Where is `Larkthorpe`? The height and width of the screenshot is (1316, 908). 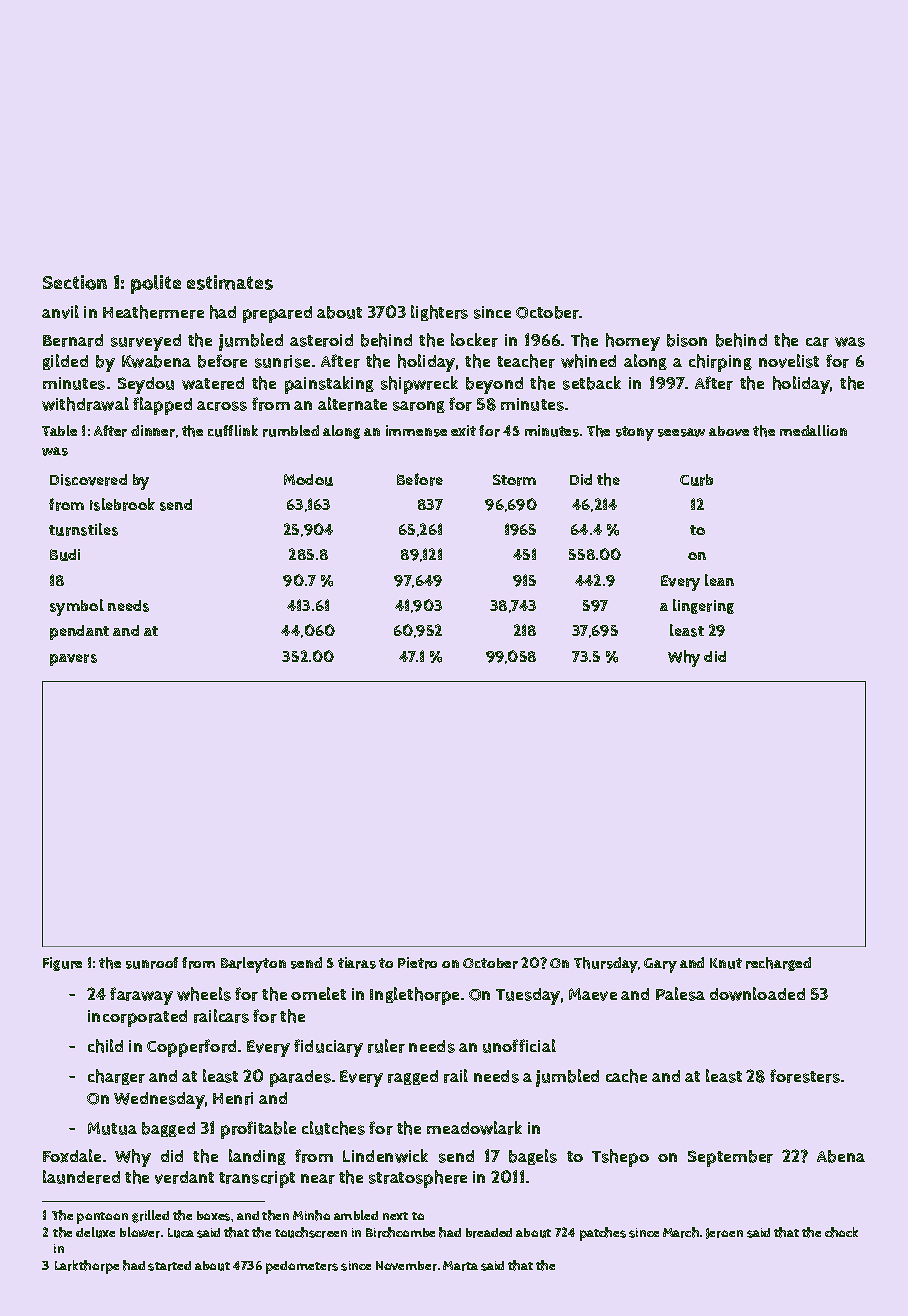
Larkthorpe is located at coordinates (87, 1267).
